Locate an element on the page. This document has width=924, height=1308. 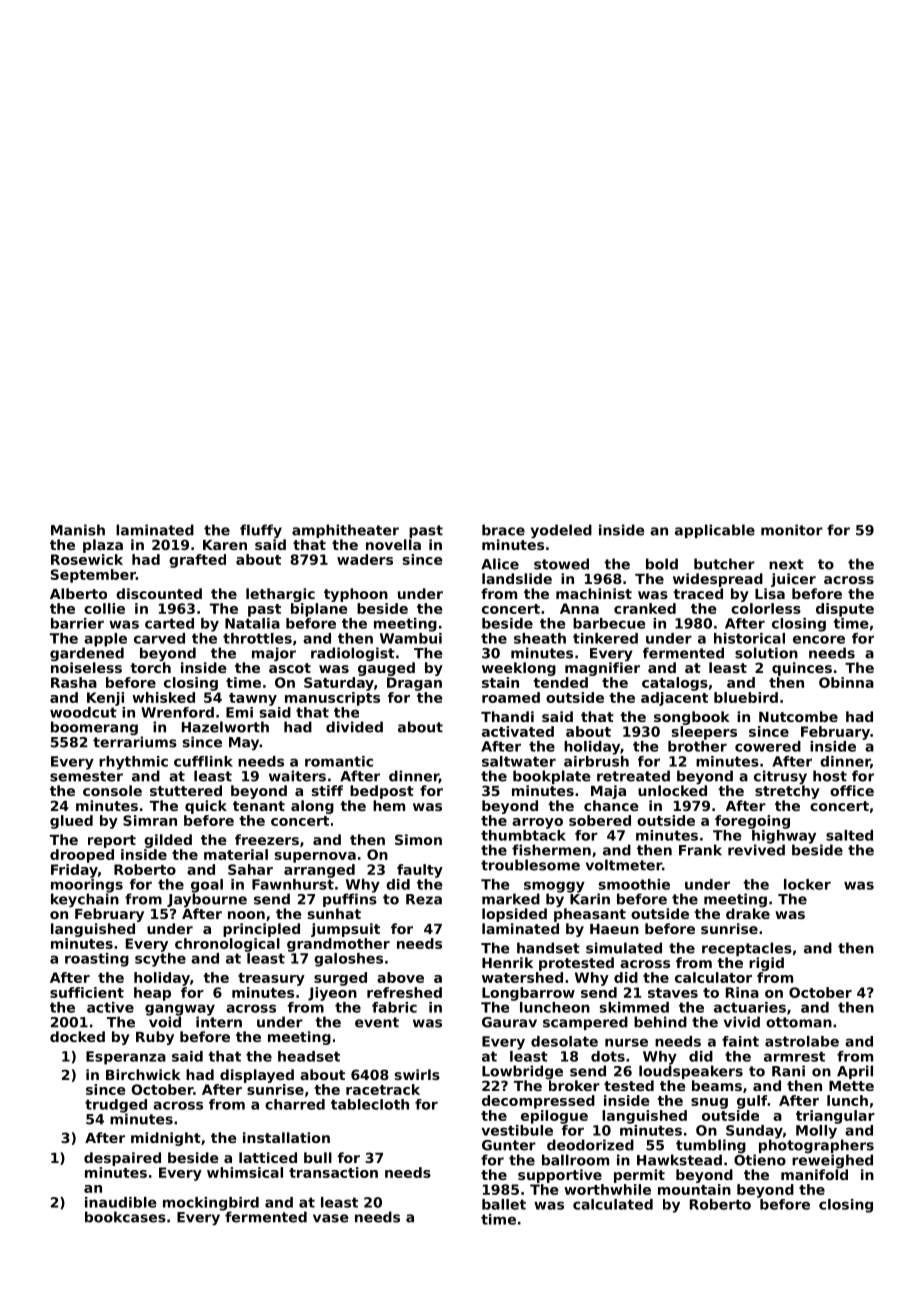
amphitheater is located at coordinates (345, 531).
